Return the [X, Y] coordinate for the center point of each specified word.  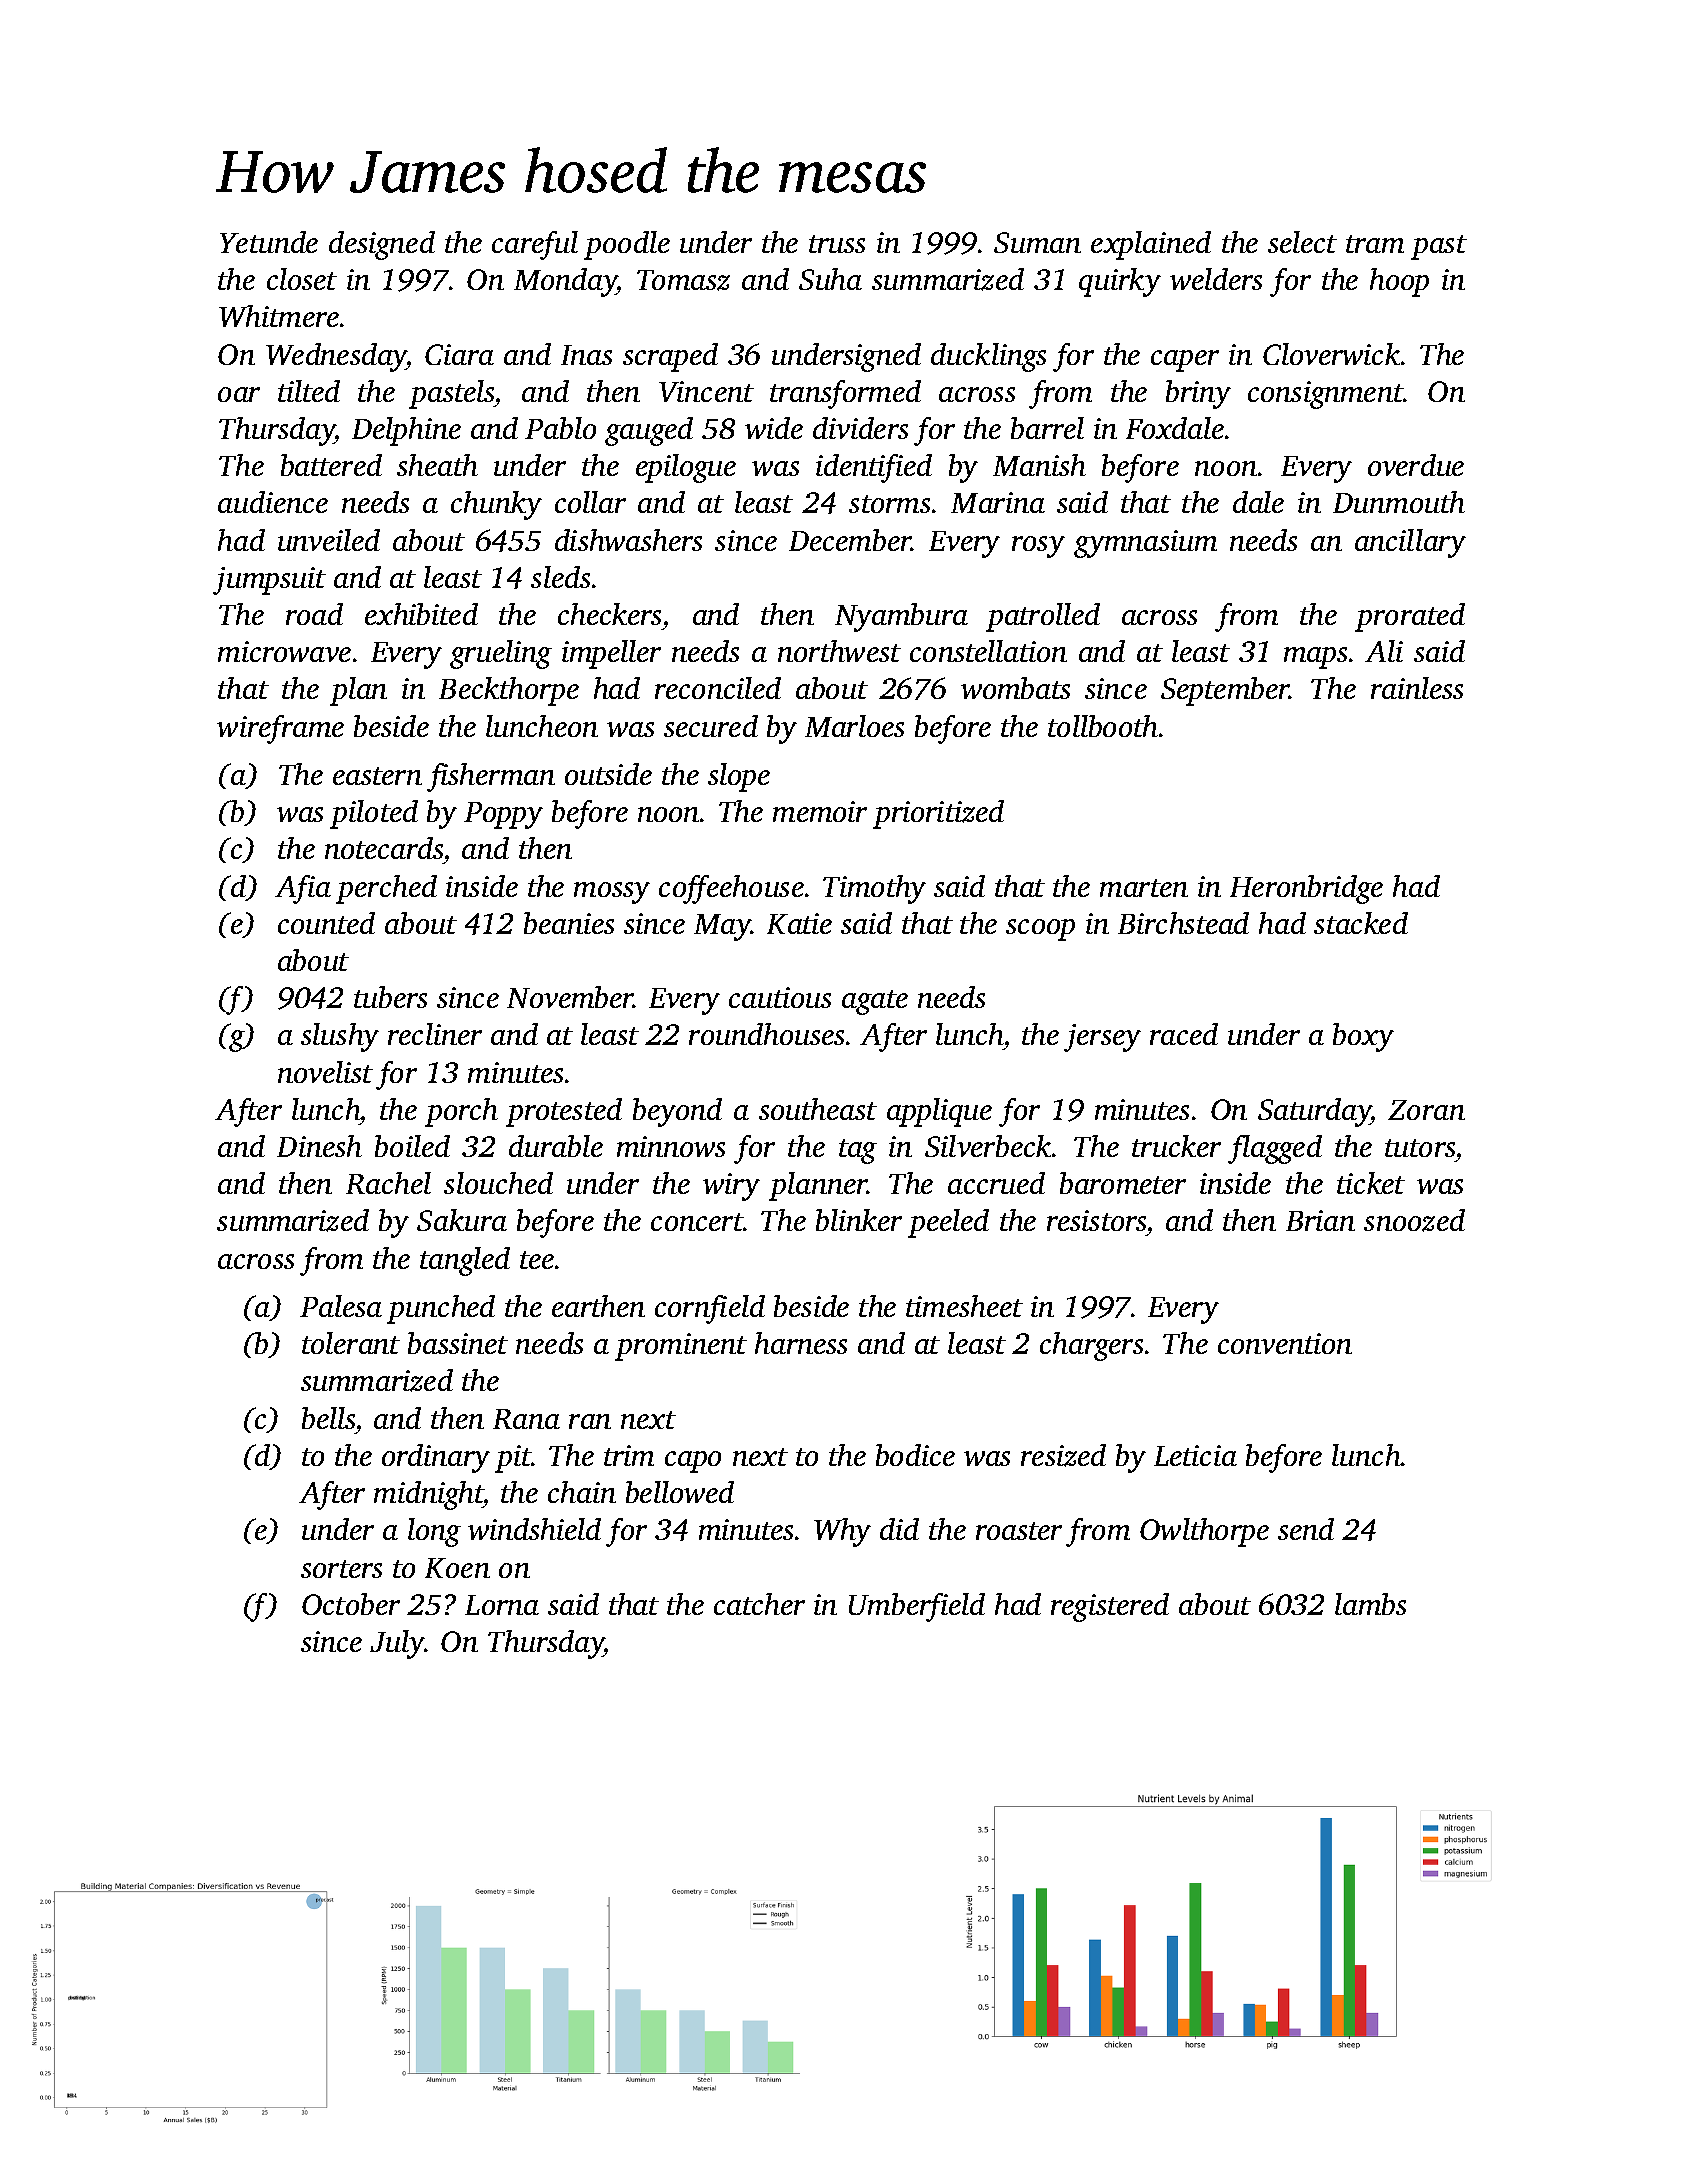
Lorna [502, 1605]
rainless [1417, 688]
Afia [303, 889]
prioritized [938, 814]
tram [1375, 244]
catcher [759, 1604]
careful [535, 245]
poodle [627, 245]
